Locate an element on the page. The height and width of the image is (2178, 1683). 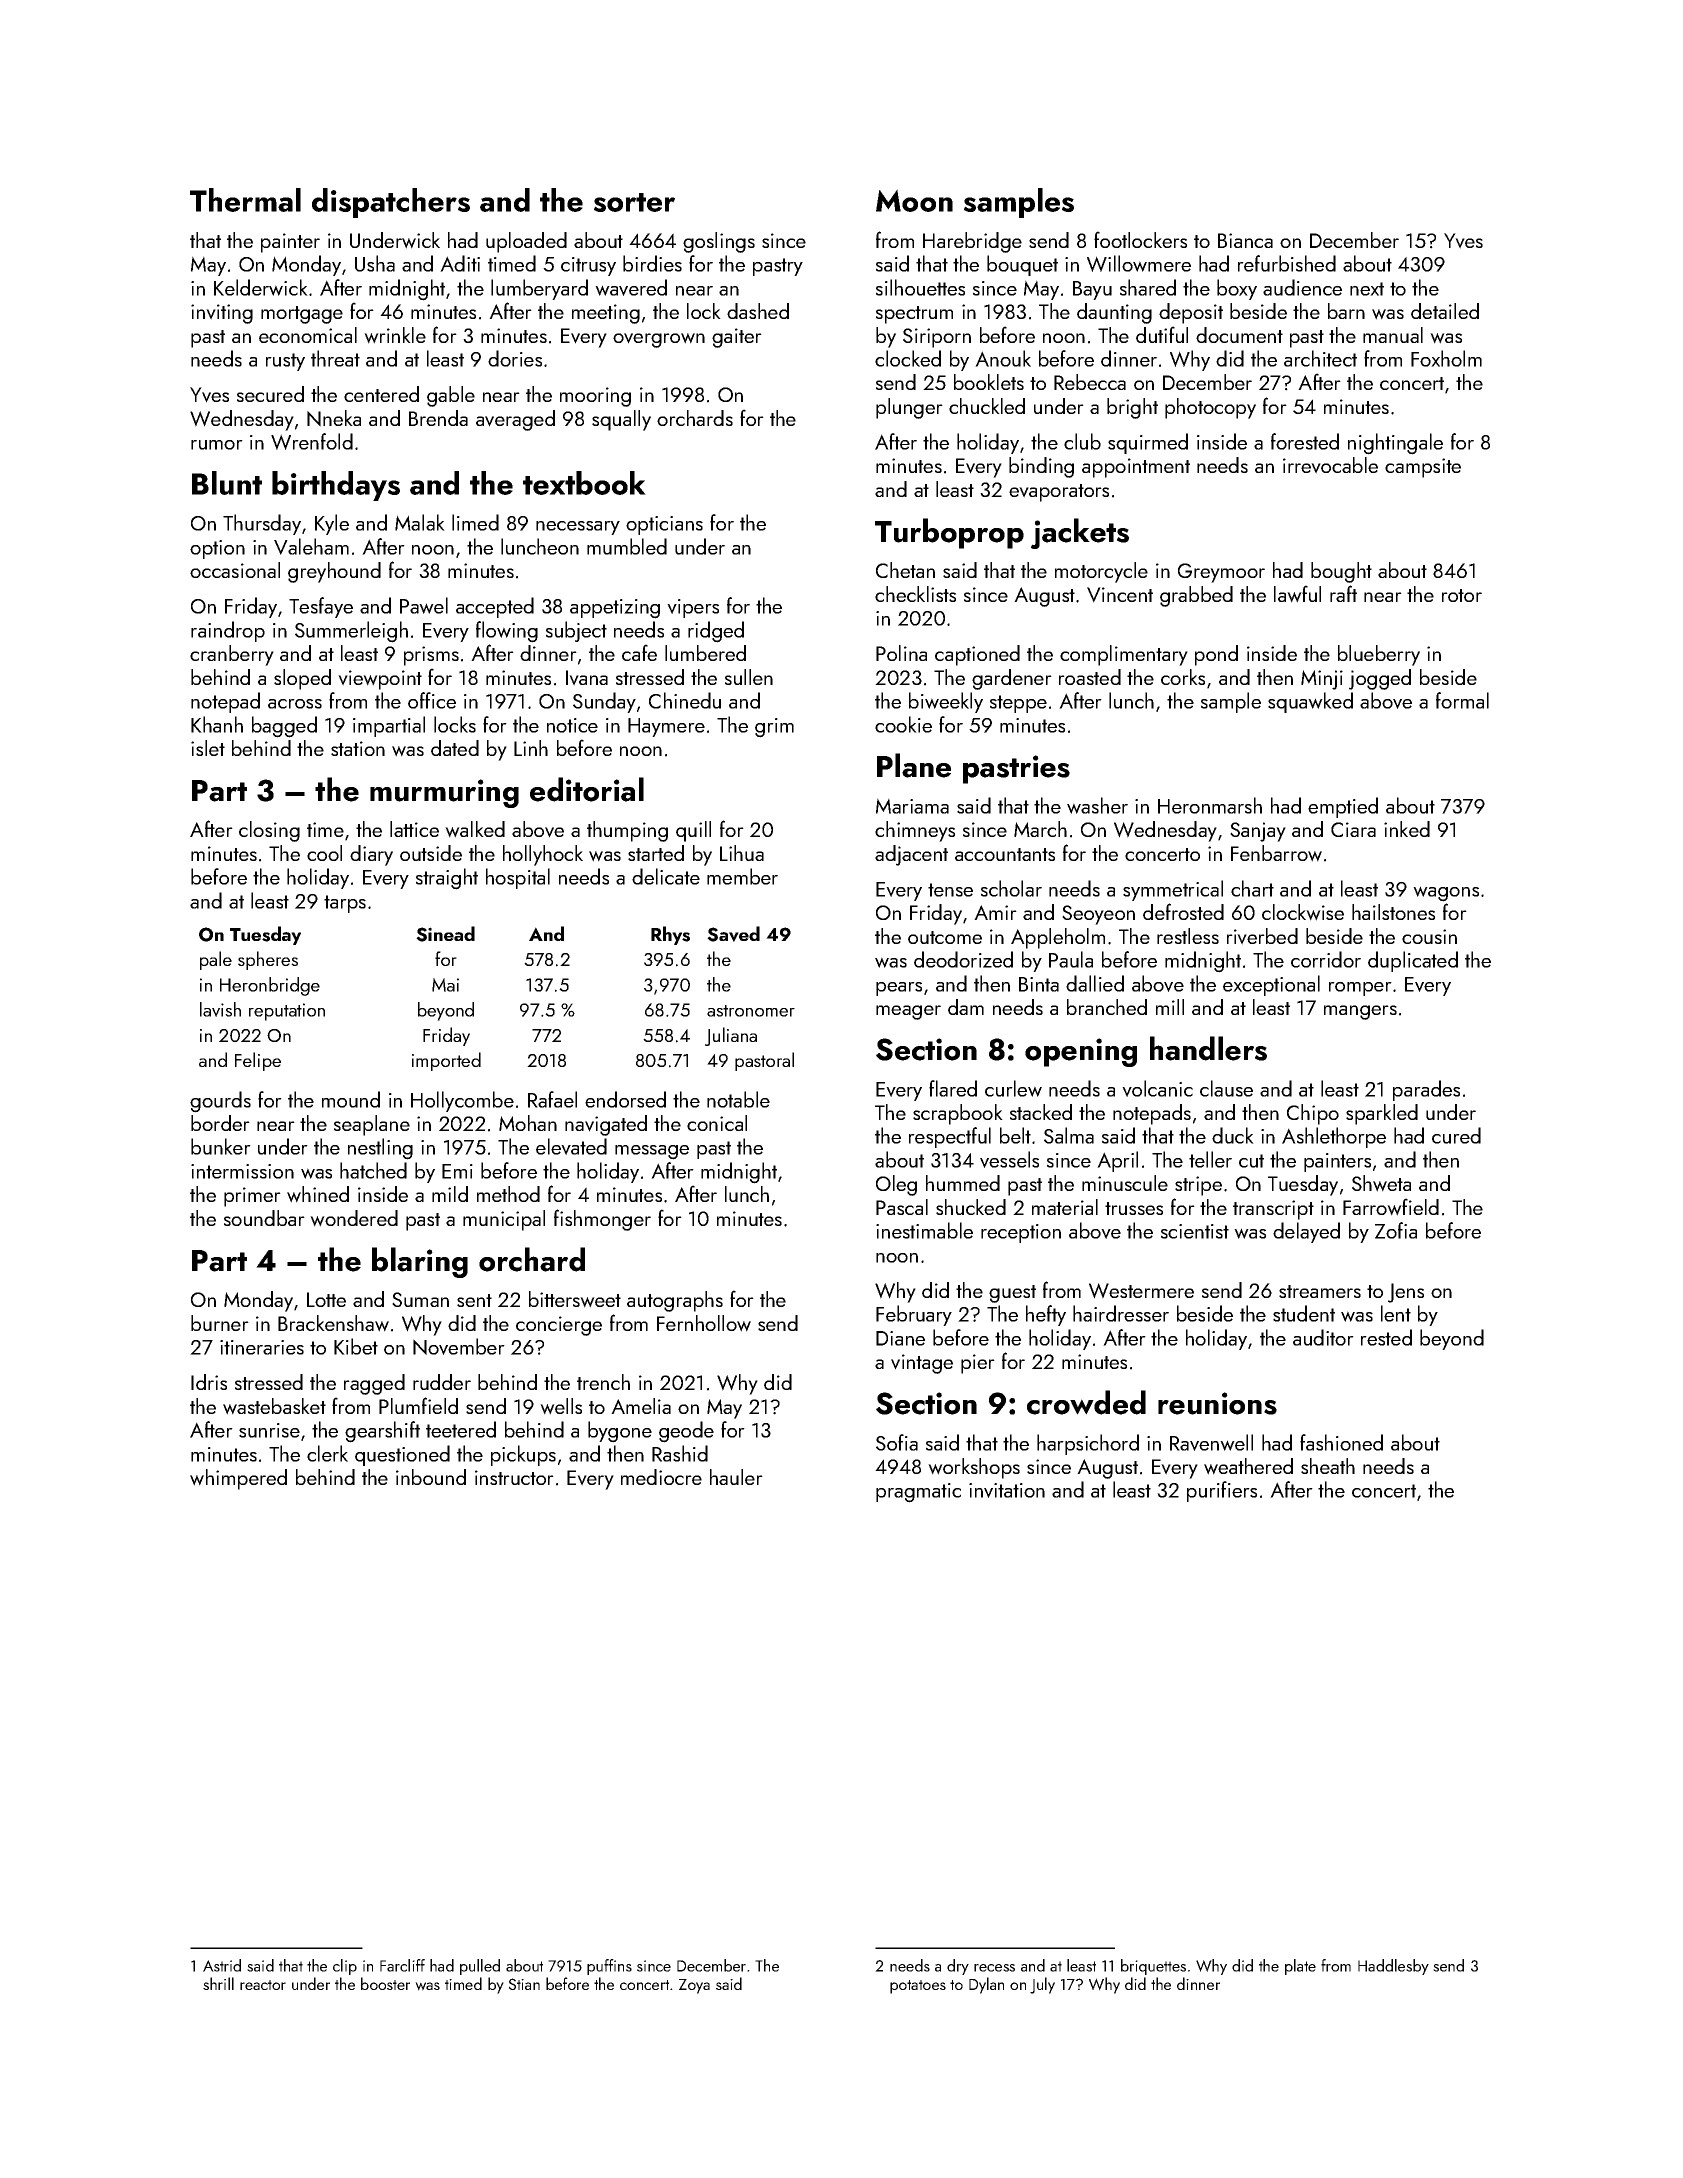
appointment is located at coordinates (1136, 468).
